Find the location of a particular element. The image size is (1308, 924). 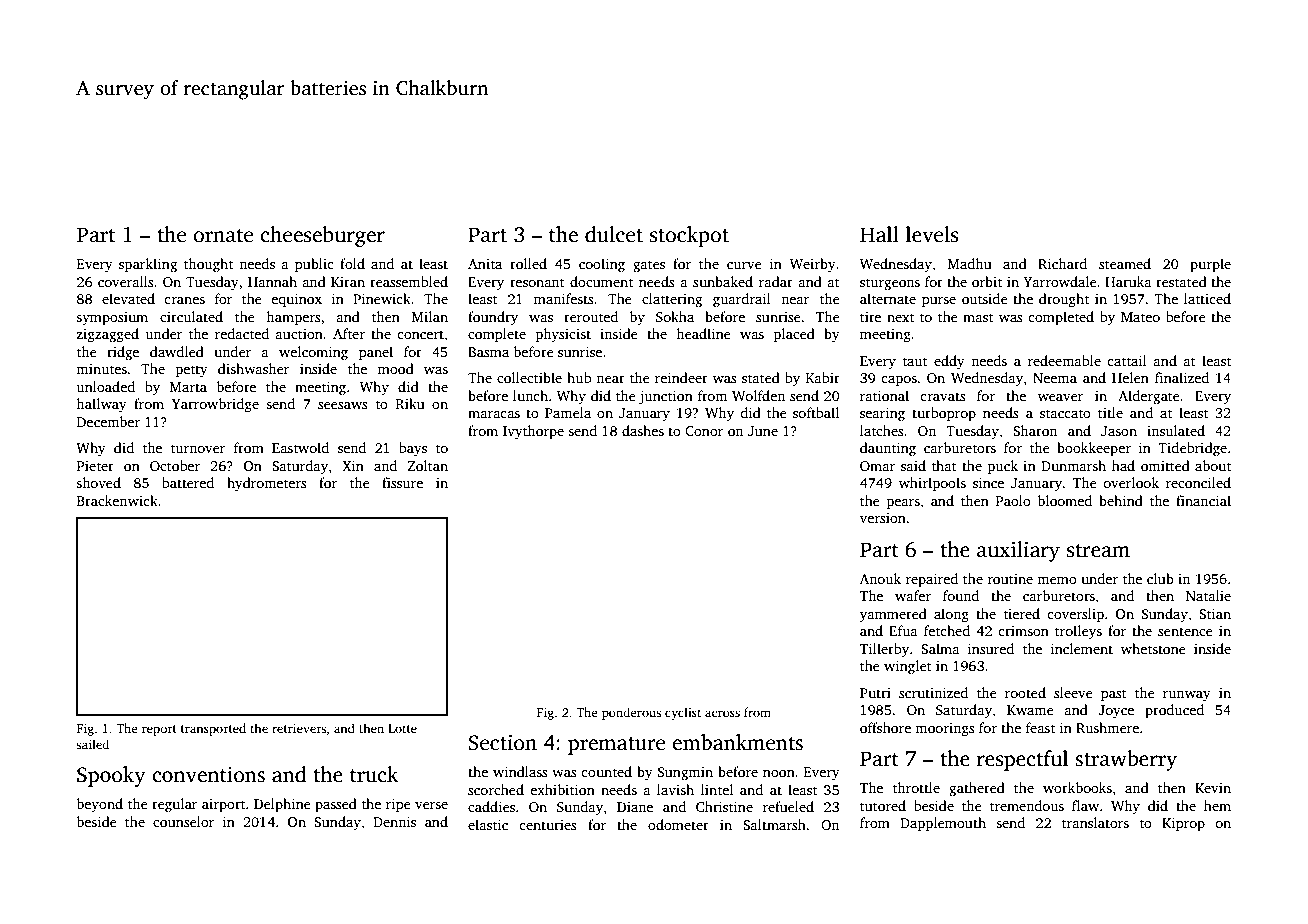

Sokha is located at coordinates (675, 316).
